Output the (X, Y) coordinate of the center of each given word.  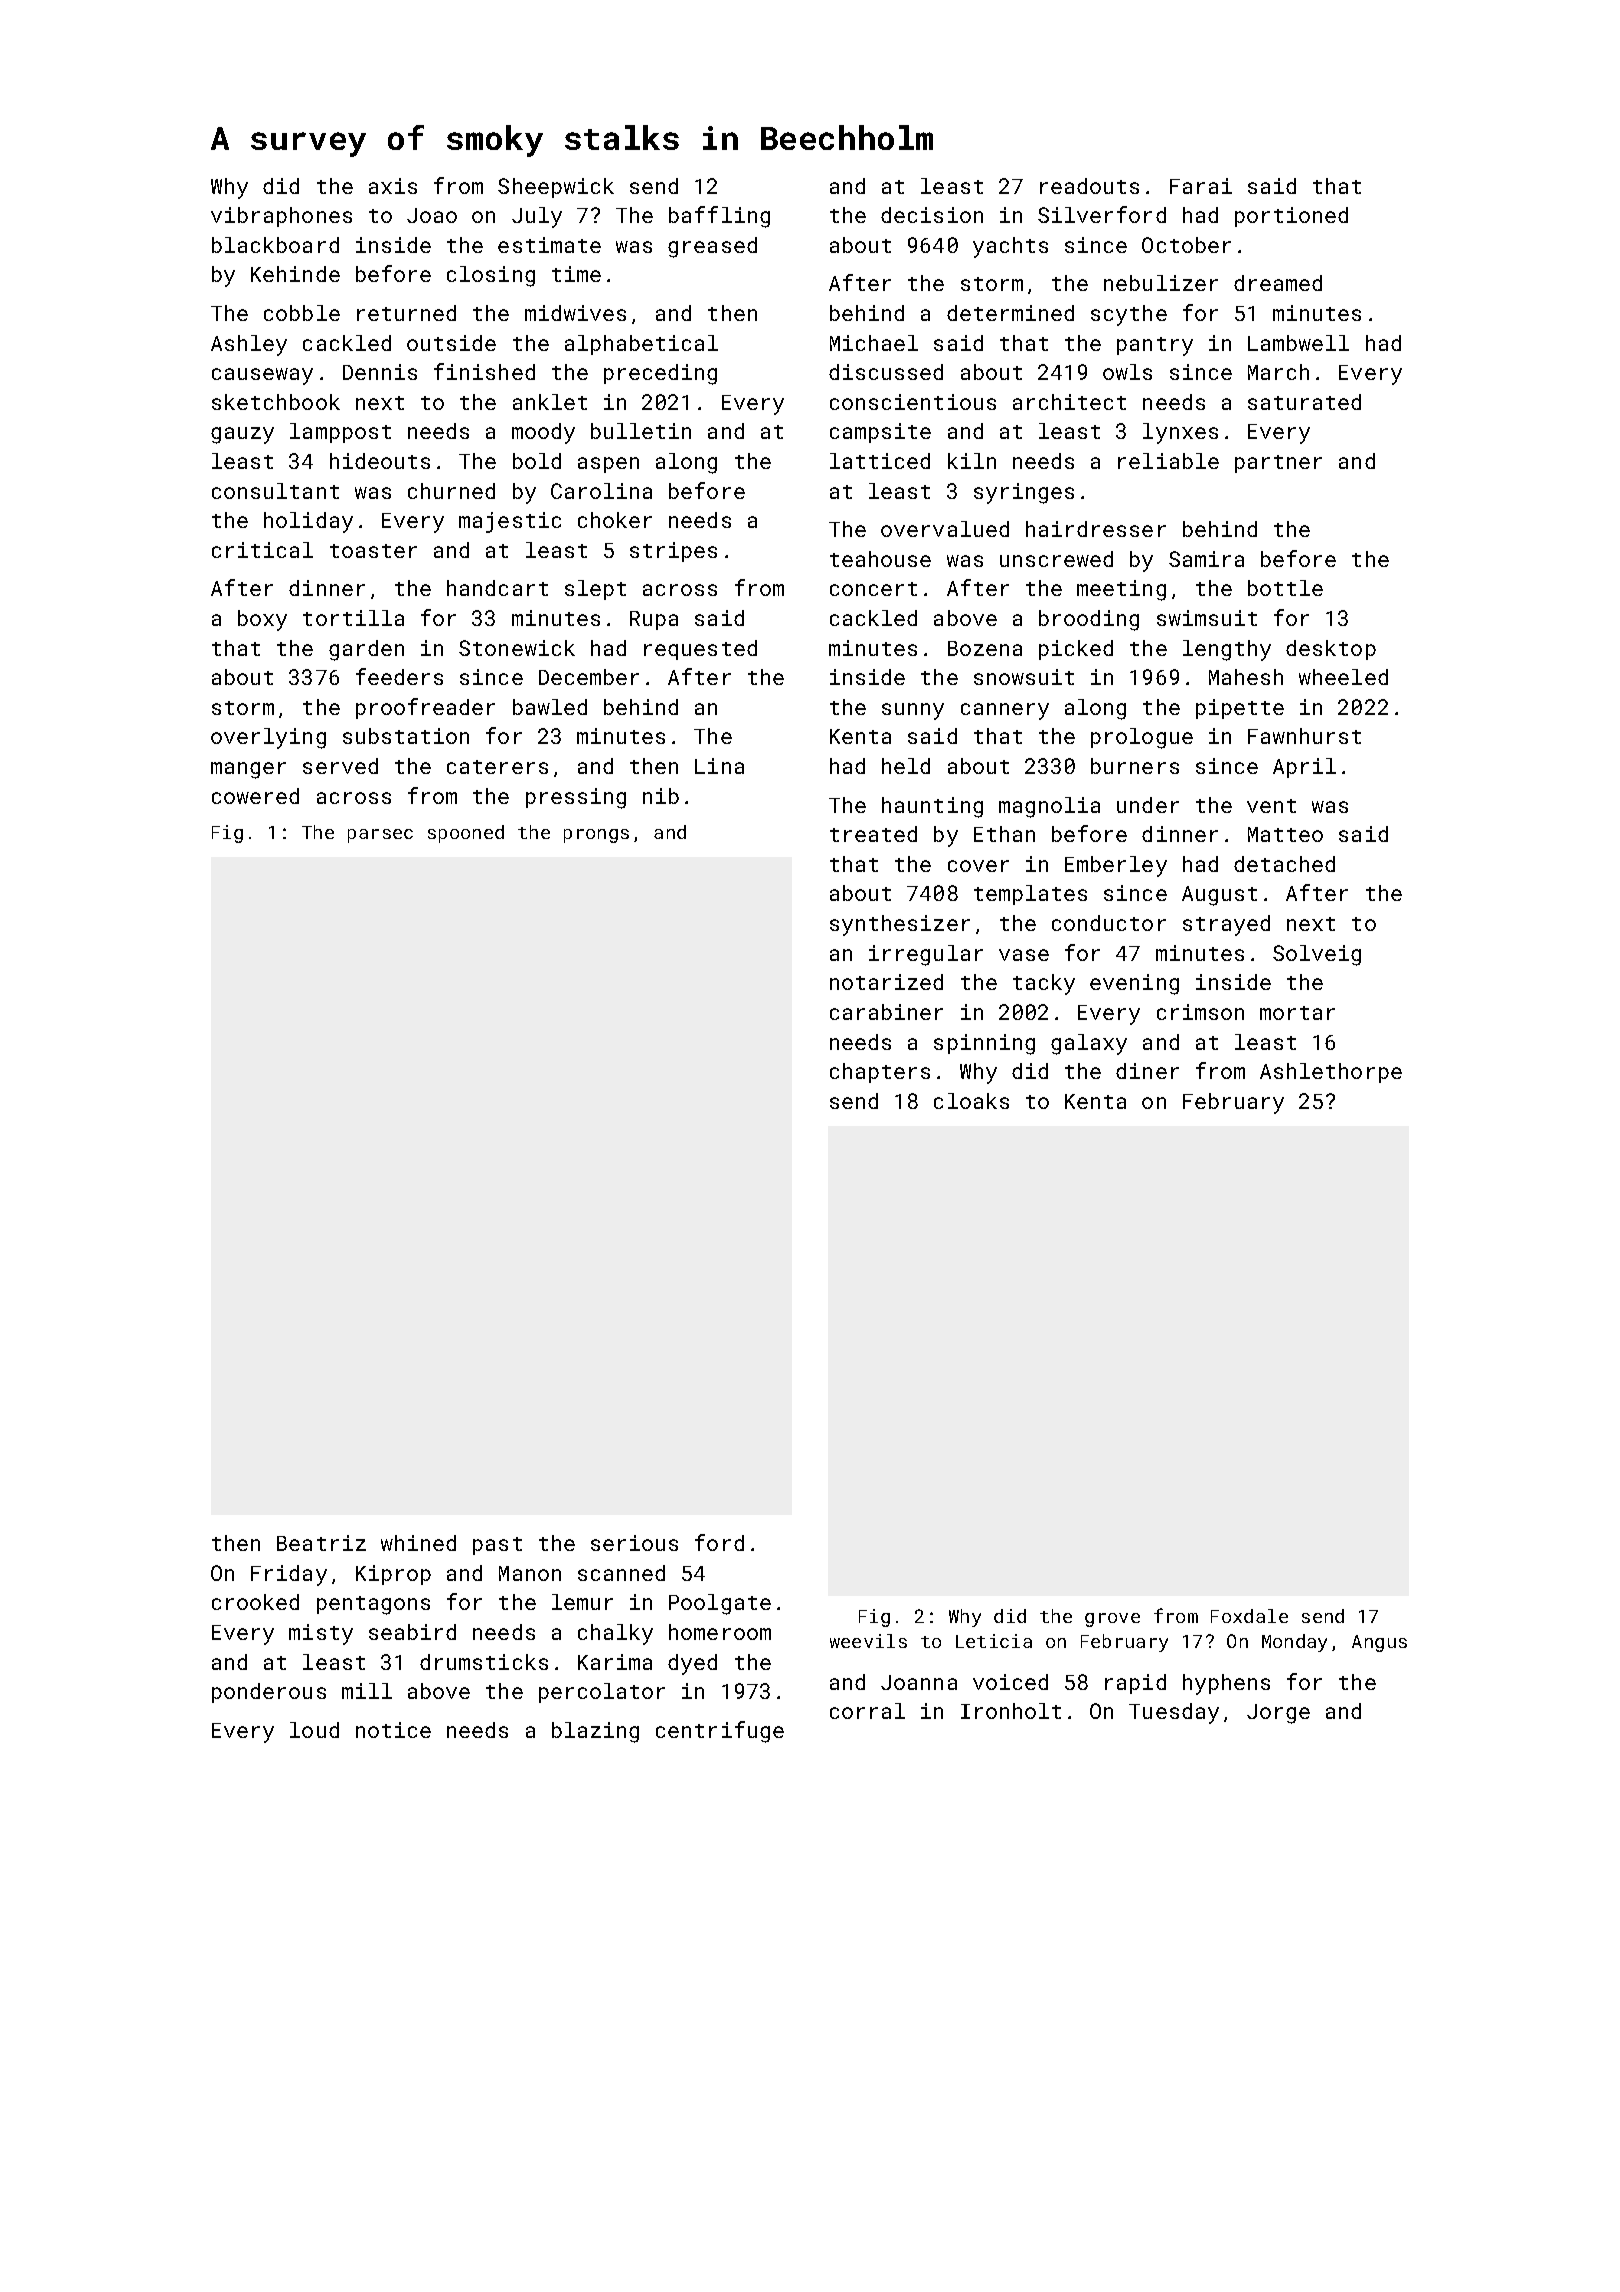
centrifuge (720, 1732)
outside (451, 343)
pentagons (373, 1605)
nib (661, 796)
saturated (1304, 402)
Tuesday (1174, 1713)
